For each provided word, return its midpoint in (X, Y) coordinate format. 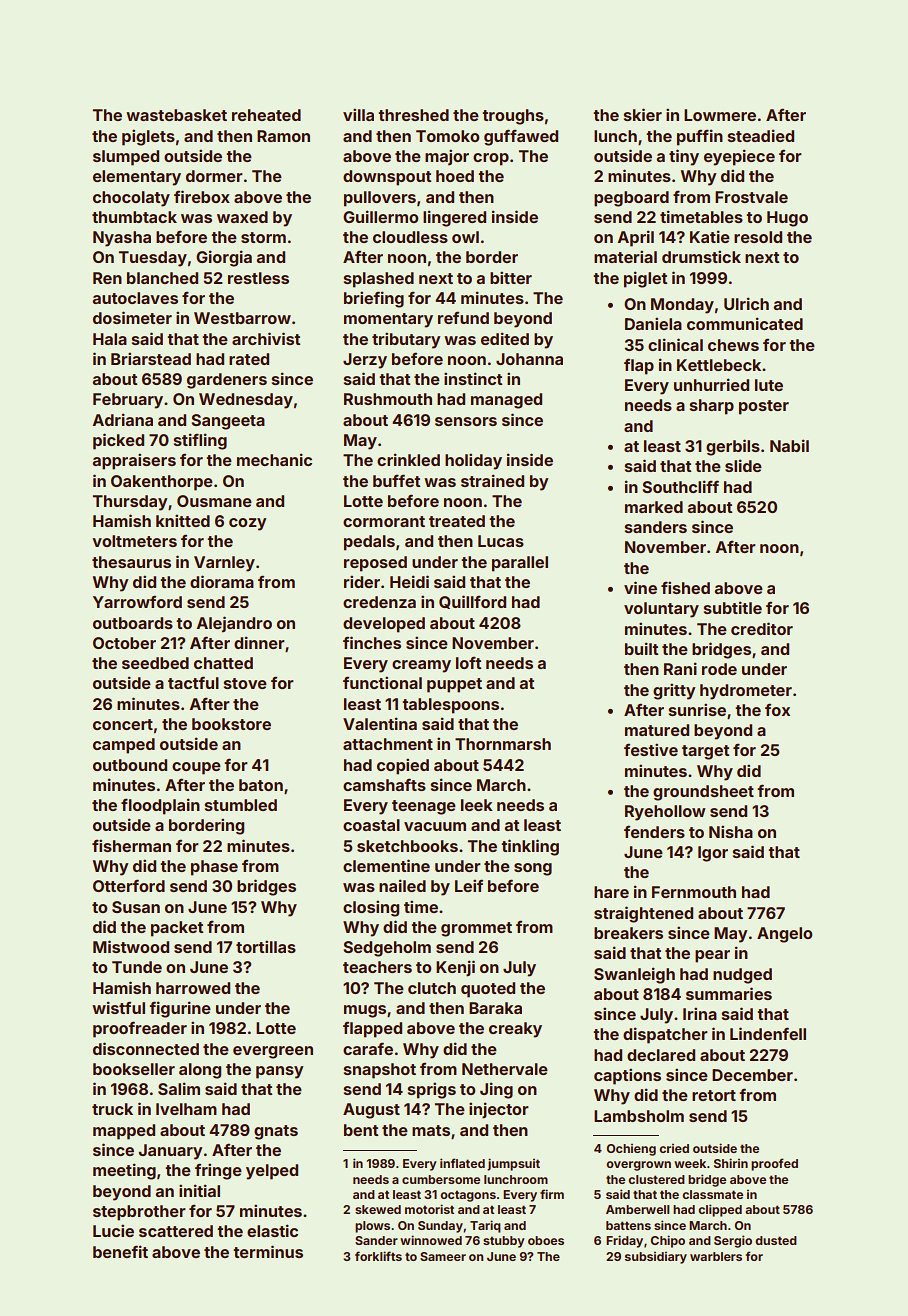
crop (491, 159)
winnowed (431, 1240)
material (625, 256)
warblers (716, 1256)
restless (258, 278)
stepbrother (139, 1213)
